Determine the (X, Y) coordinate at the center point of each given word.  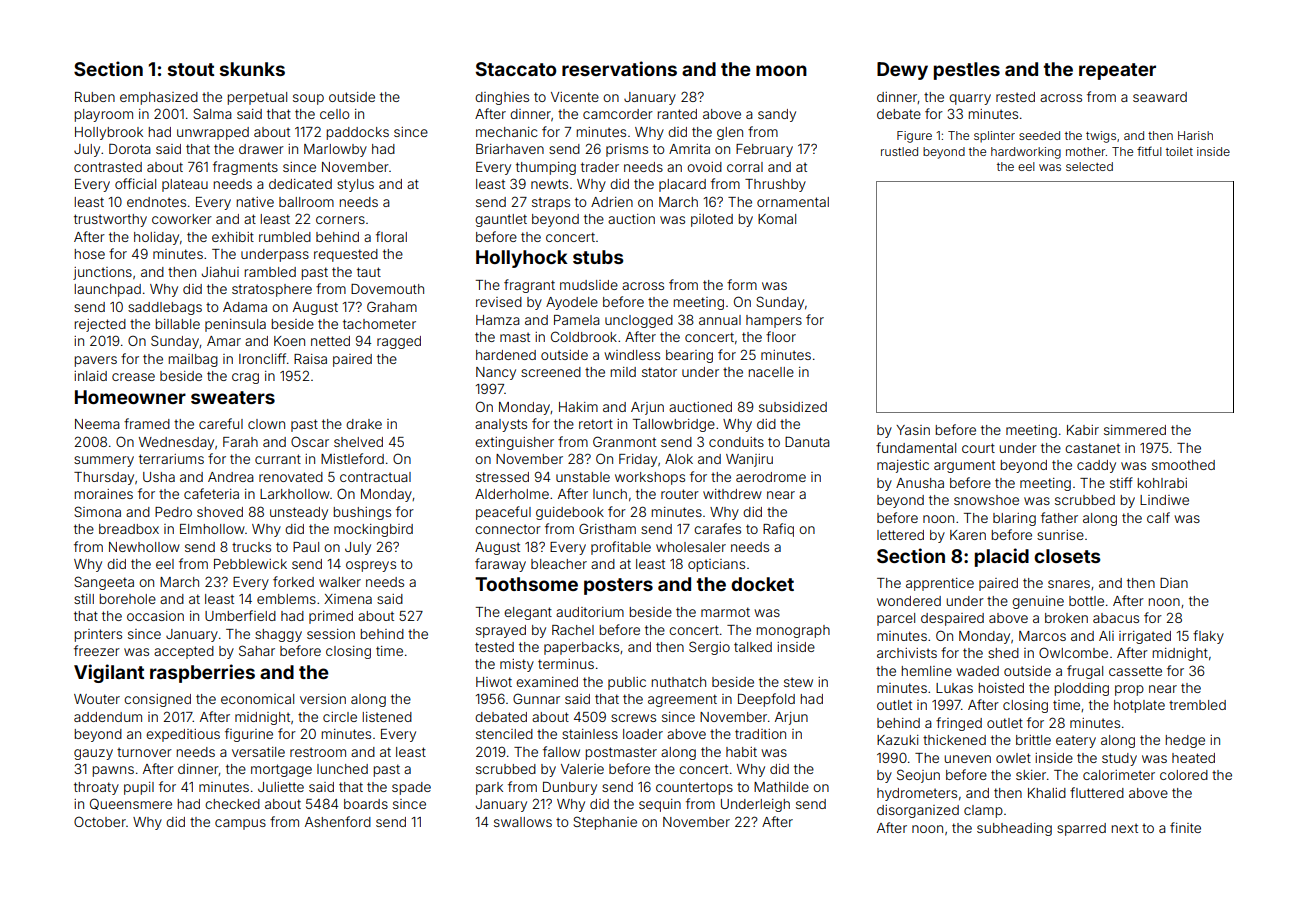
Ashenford (338, 821)
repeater (1117, 71)
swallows (523, 822)
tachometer (379, 324)
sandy (777, 115)
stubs (598, 257)
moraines (103, 494)
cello (335, 114)
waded (977, 671)
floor (781, 336)
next (1124, 828)
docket (762, 584)
